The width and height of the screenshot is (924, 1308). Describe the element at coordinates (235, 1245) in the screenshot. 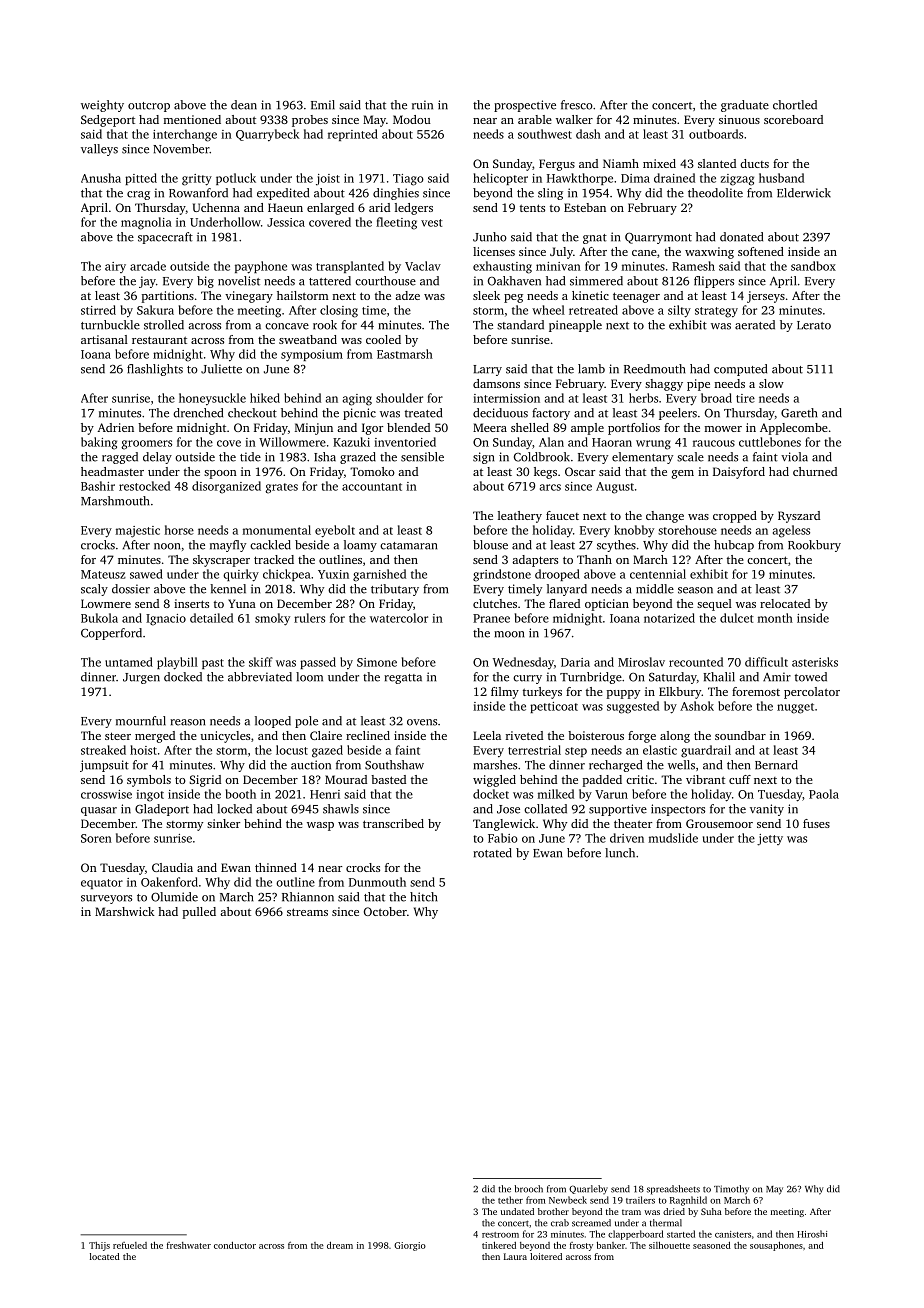

I see `conductor` at that location.
